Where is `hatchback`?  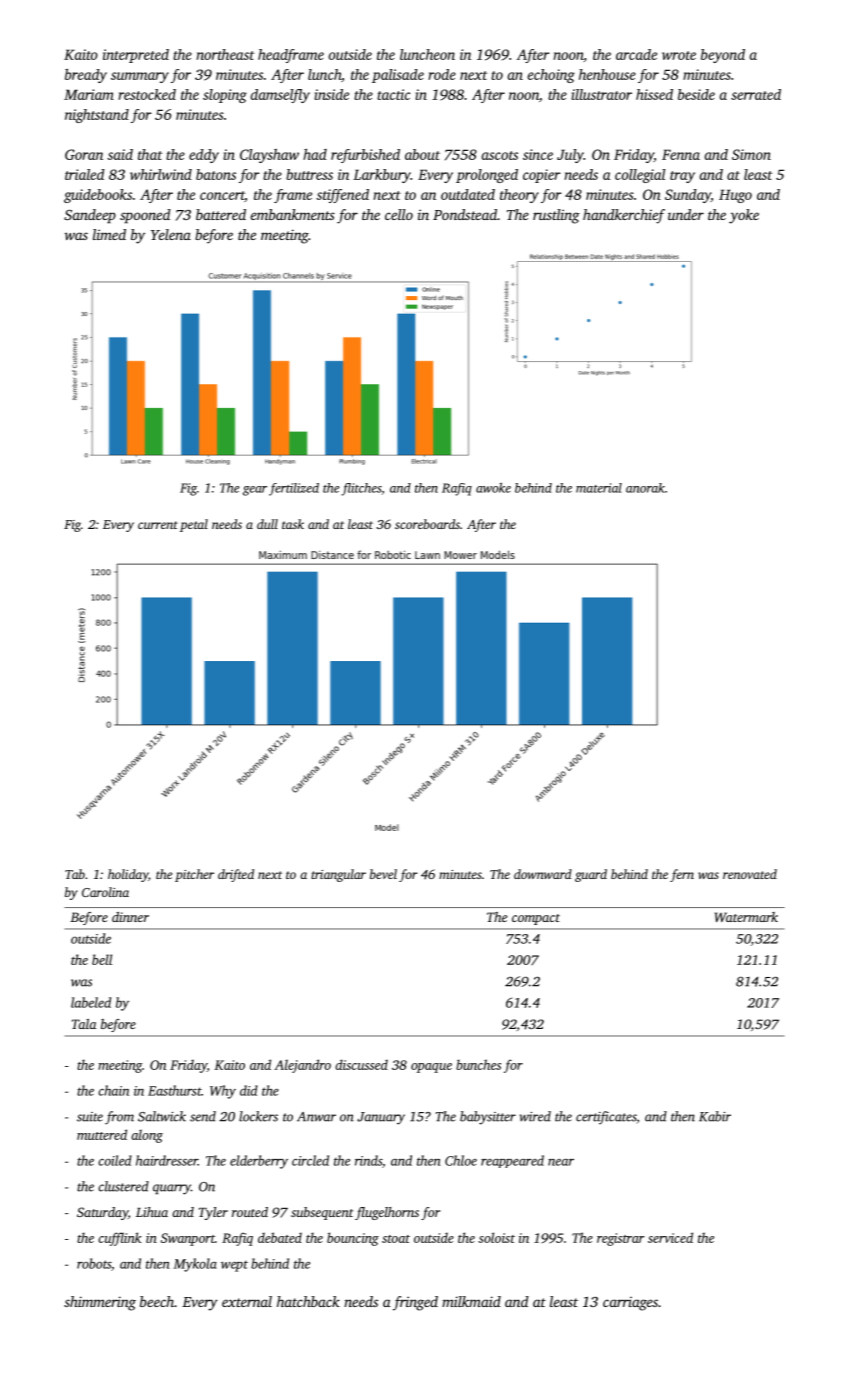 hatchback is located at coordinates (308, 1301).
